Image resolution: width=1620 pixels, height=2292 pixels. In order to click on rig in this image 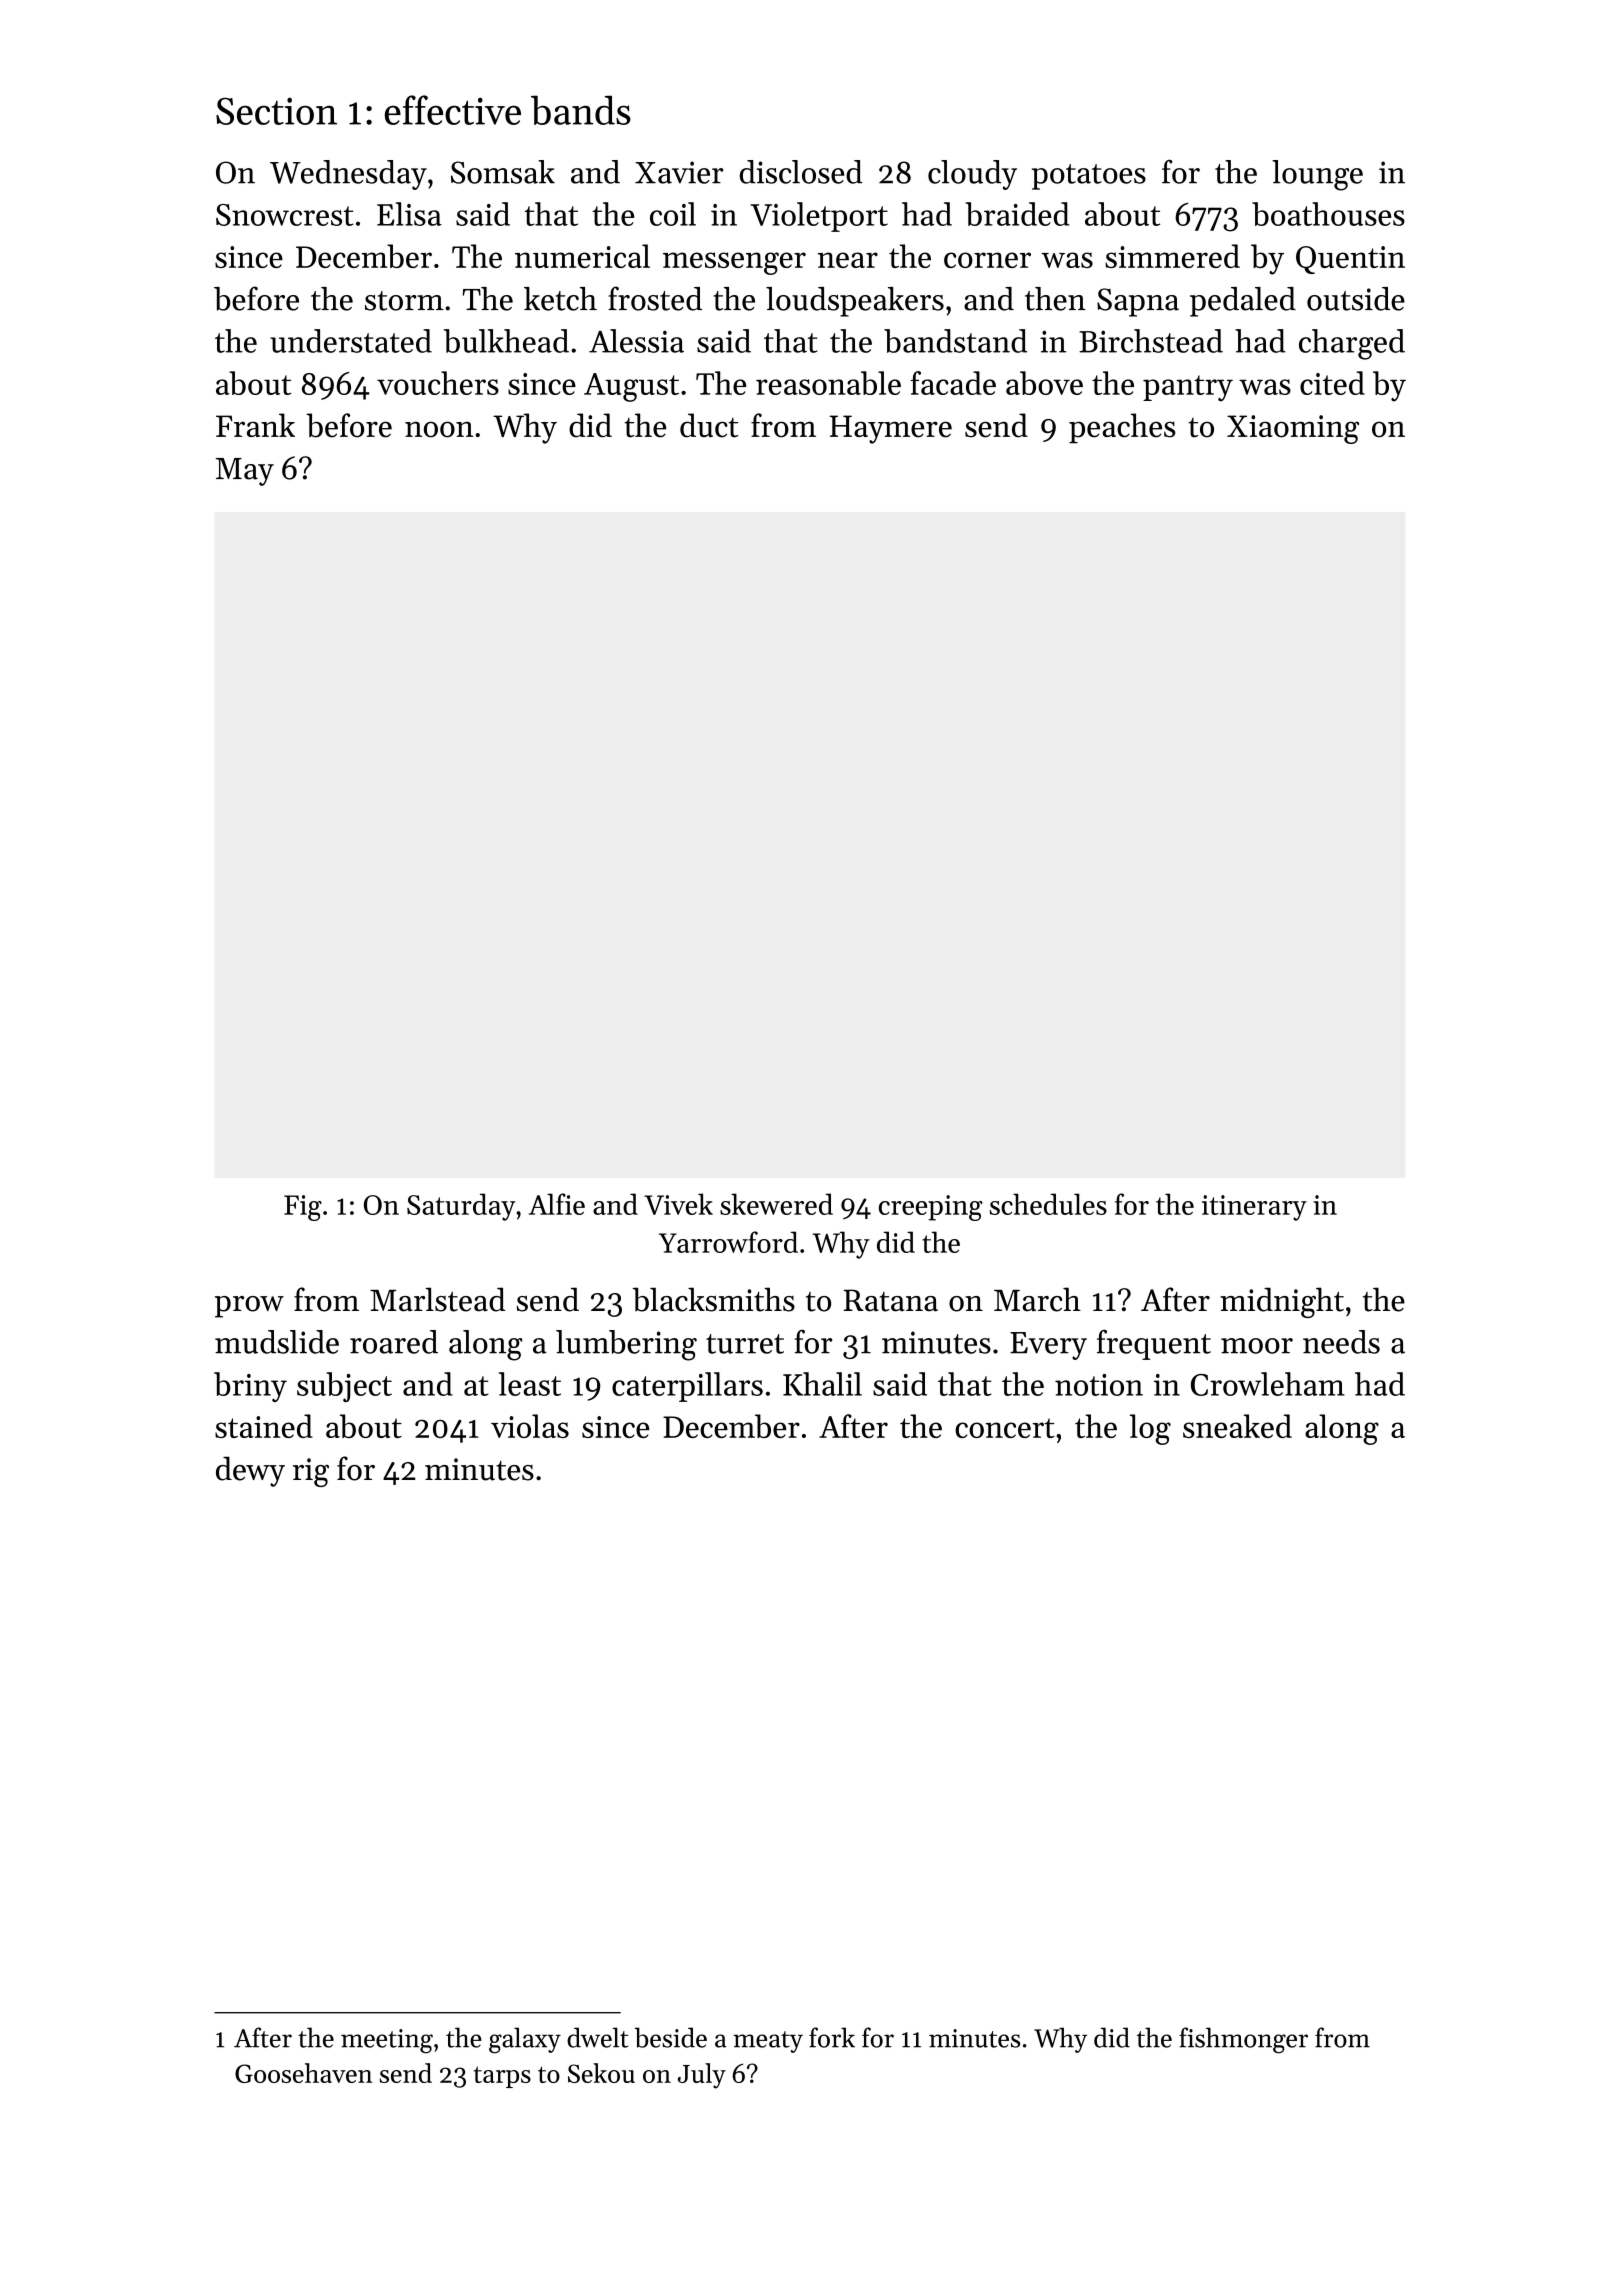, I will do `click(311, 1472)`.
